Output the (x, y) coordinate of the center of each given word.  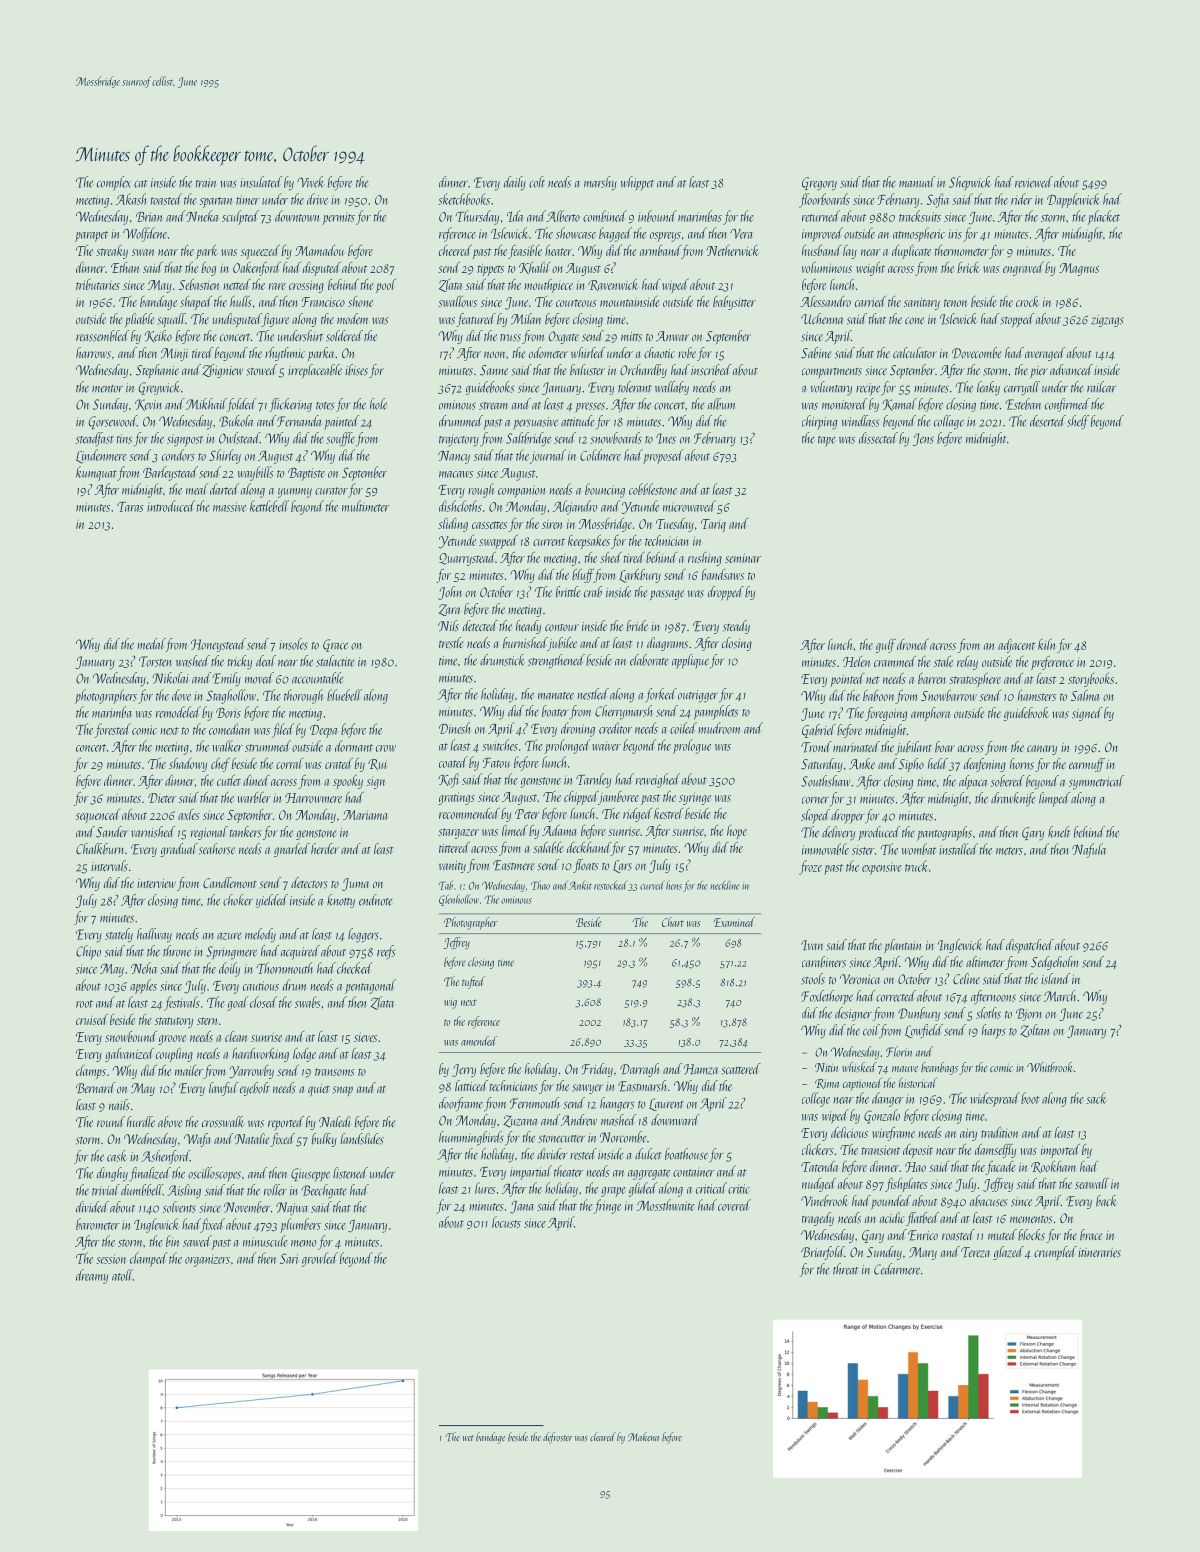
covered (734, 1205)
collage (949, 422)
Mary (923, 1253)
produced (879, 833)
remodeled (178, 712)
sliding (453, 525)
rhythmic (285, 354)
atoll (122, 1275)
